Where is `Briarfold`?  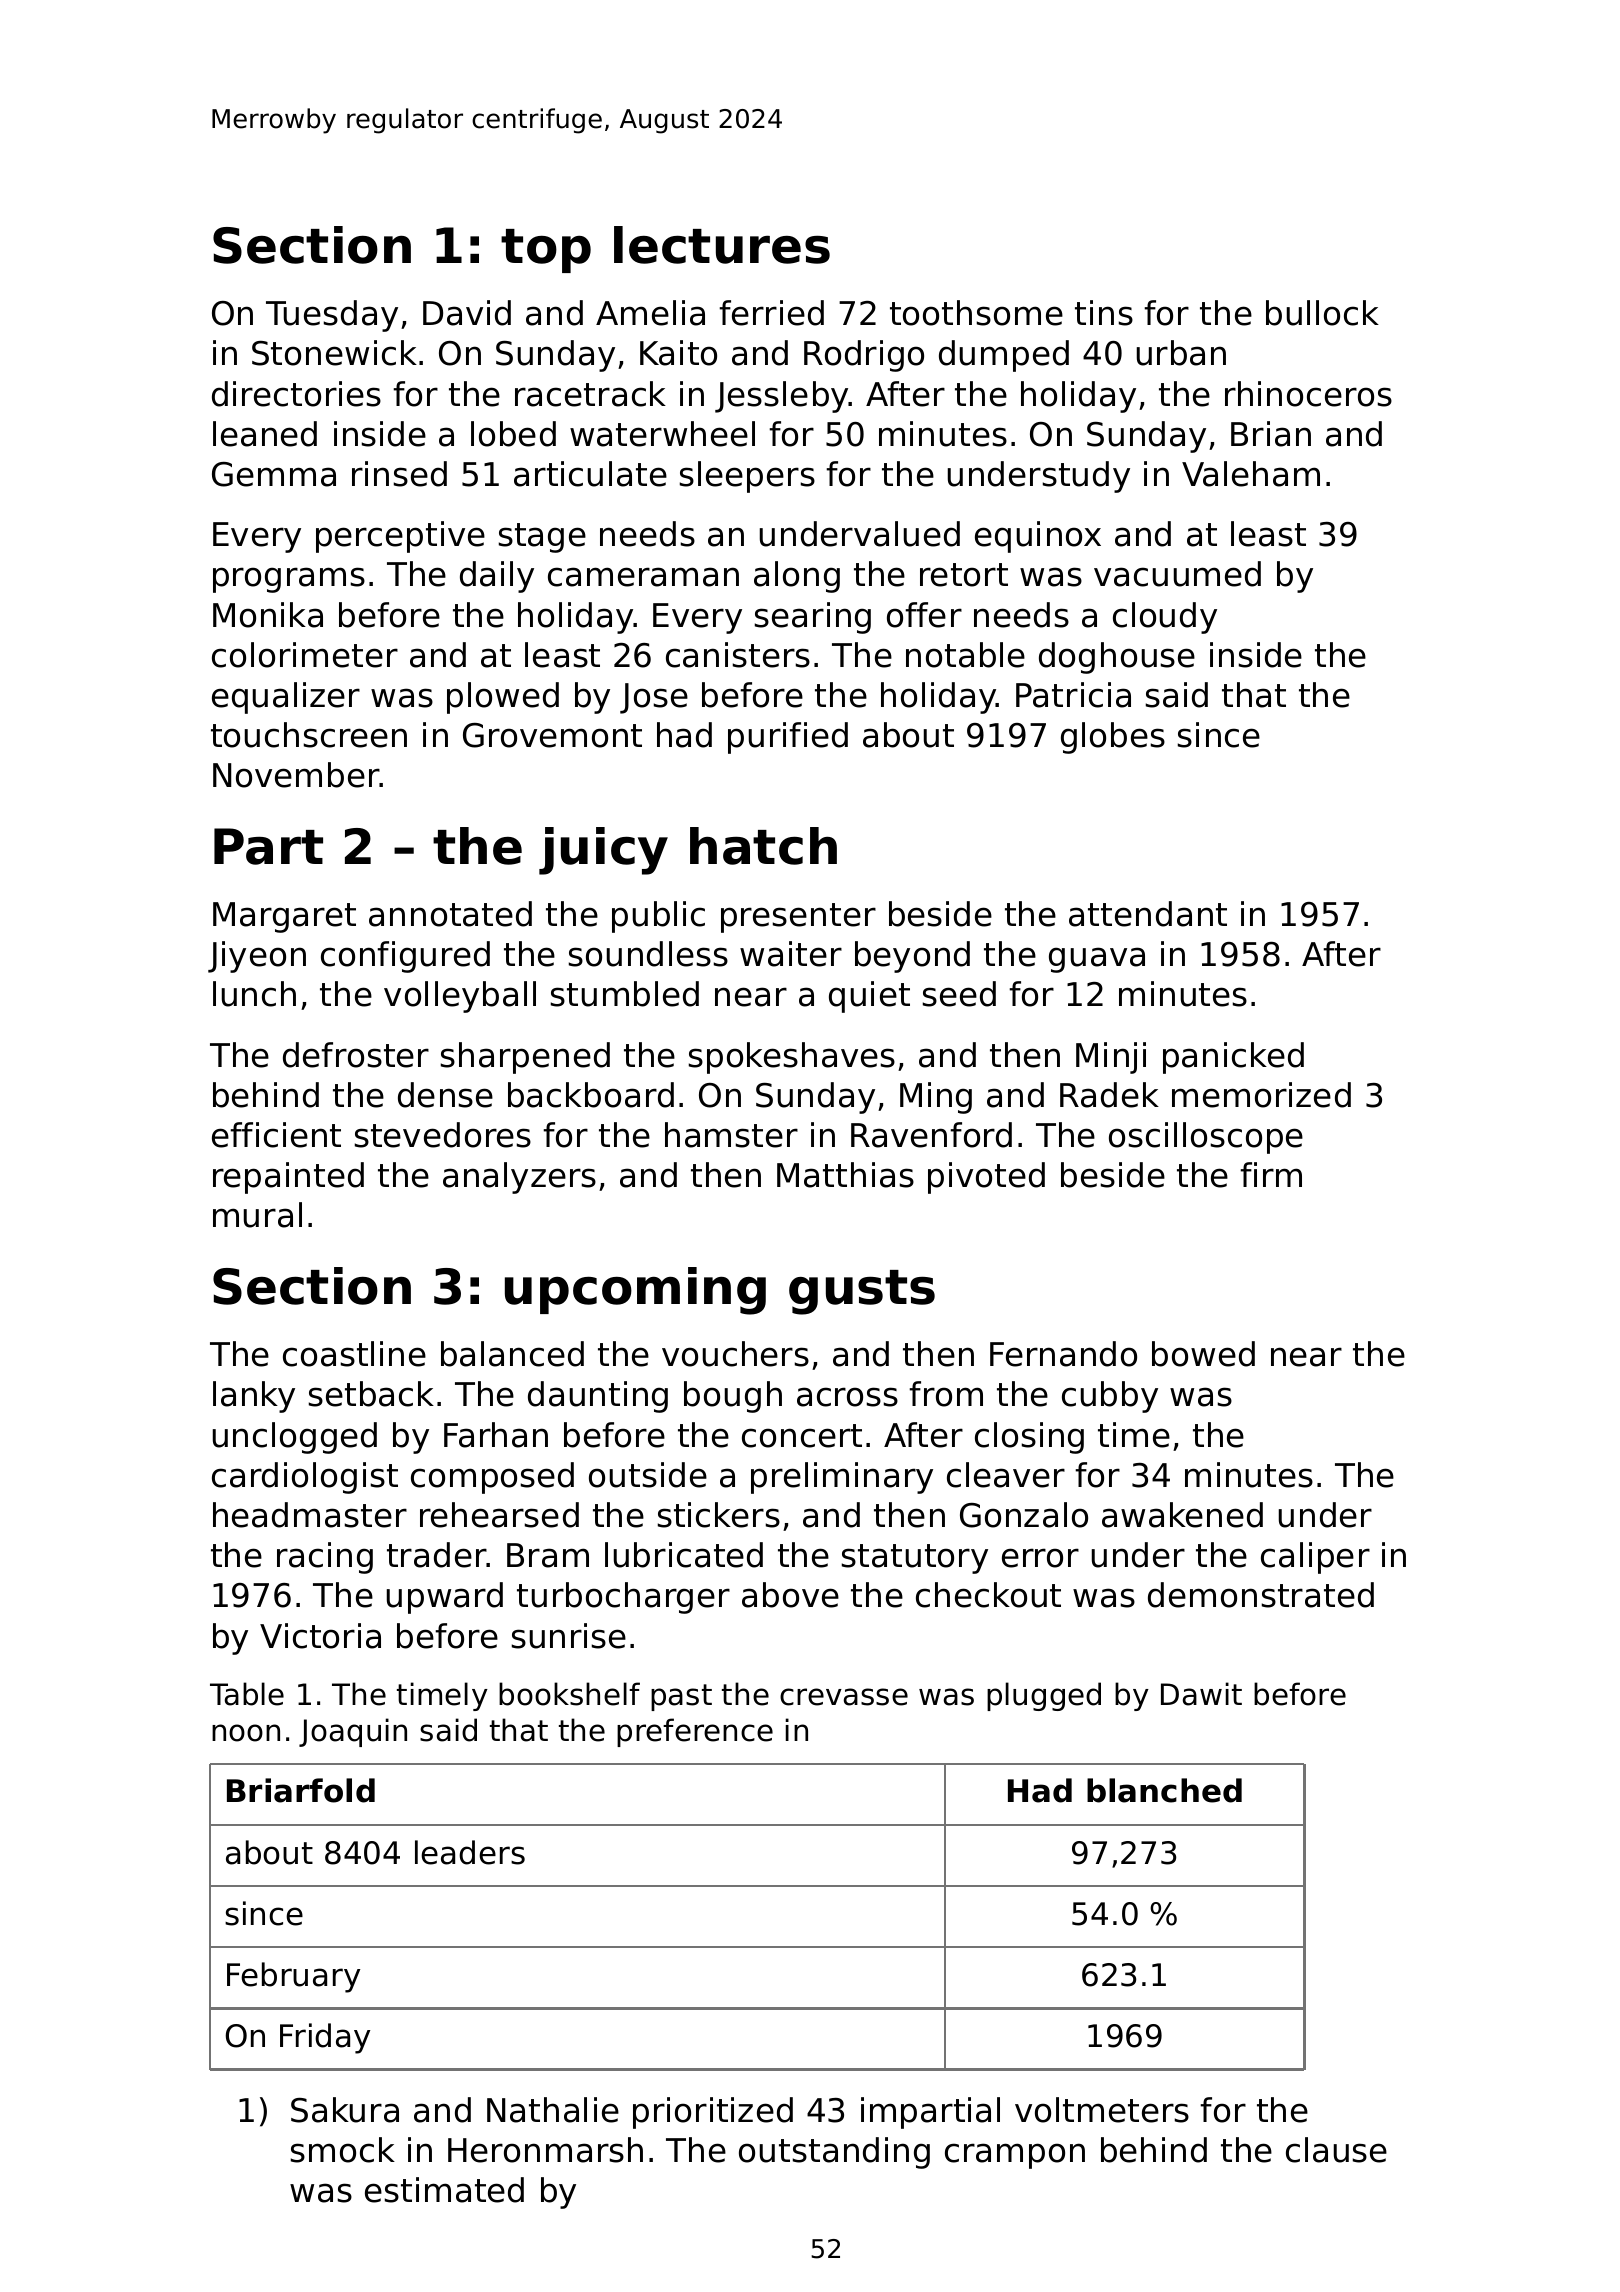
Briarfold is located at coordinates (301, 1790).
